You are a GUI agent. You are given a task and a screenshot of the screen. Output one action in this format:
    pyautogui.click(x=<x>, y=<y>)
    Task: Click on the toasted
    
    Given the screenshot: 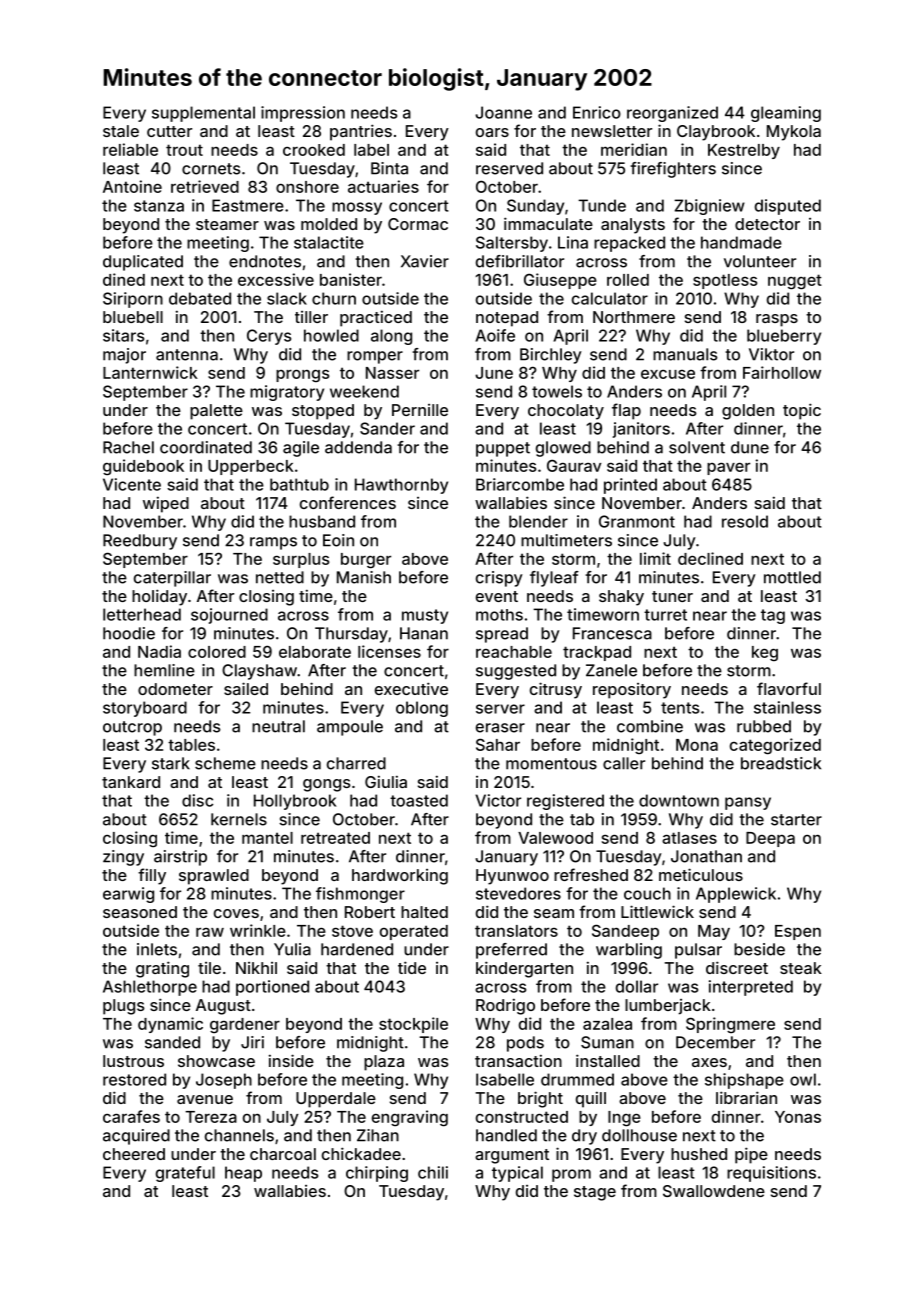 What is the action you would take?
    pyautogui.click(x=419, y=800)
